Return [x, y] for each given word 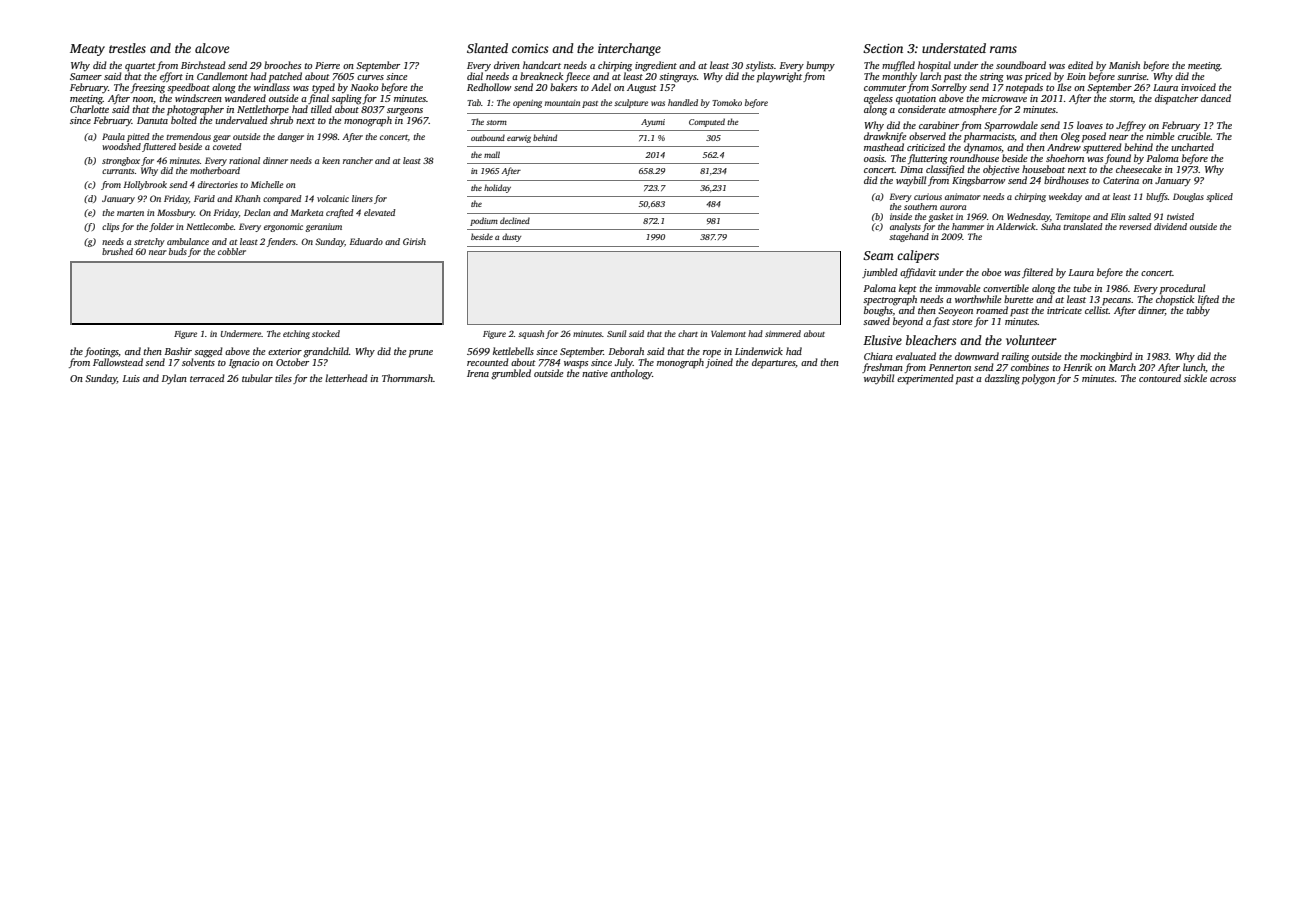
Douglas [1188, 197]
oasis [874, 158]
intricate [1064, 310]
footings [102, 352]
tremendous [188, 136]
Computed [707, 122]
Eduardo [366, 241]
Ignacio [244, 364]
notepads [1024, 88]
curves [370, 77]
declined [515, 220]
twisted [1180, 216]
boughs [878, 311]
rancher [358, 160]
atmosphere [973, 110]
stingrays [678, 78]
